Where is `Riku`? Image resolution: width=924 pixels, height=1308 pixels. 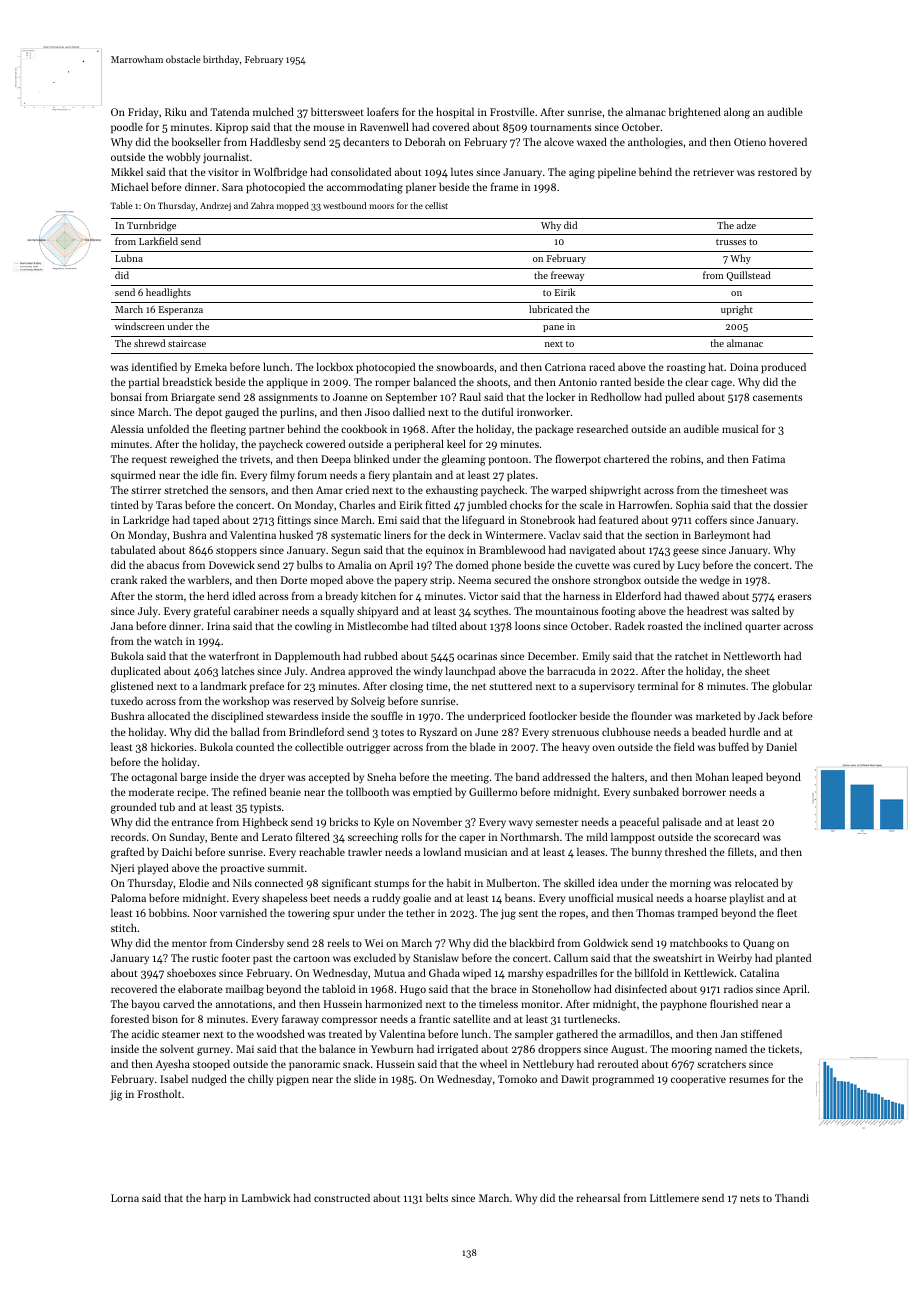 Riku is located at coordinates (176, 112).
